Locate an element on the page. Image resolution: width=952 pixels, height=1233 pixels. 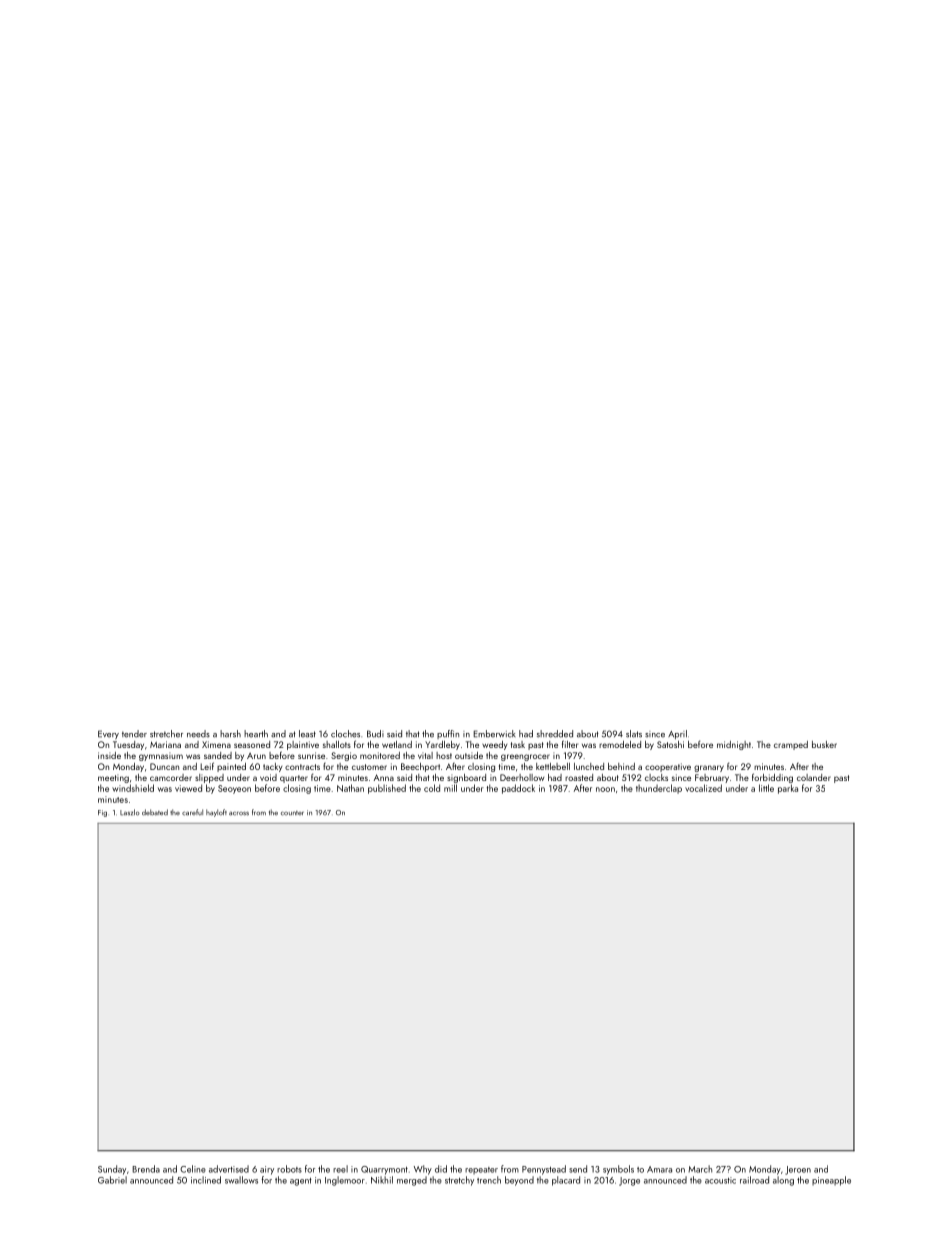
counter is located at coordinates (292, 813).
